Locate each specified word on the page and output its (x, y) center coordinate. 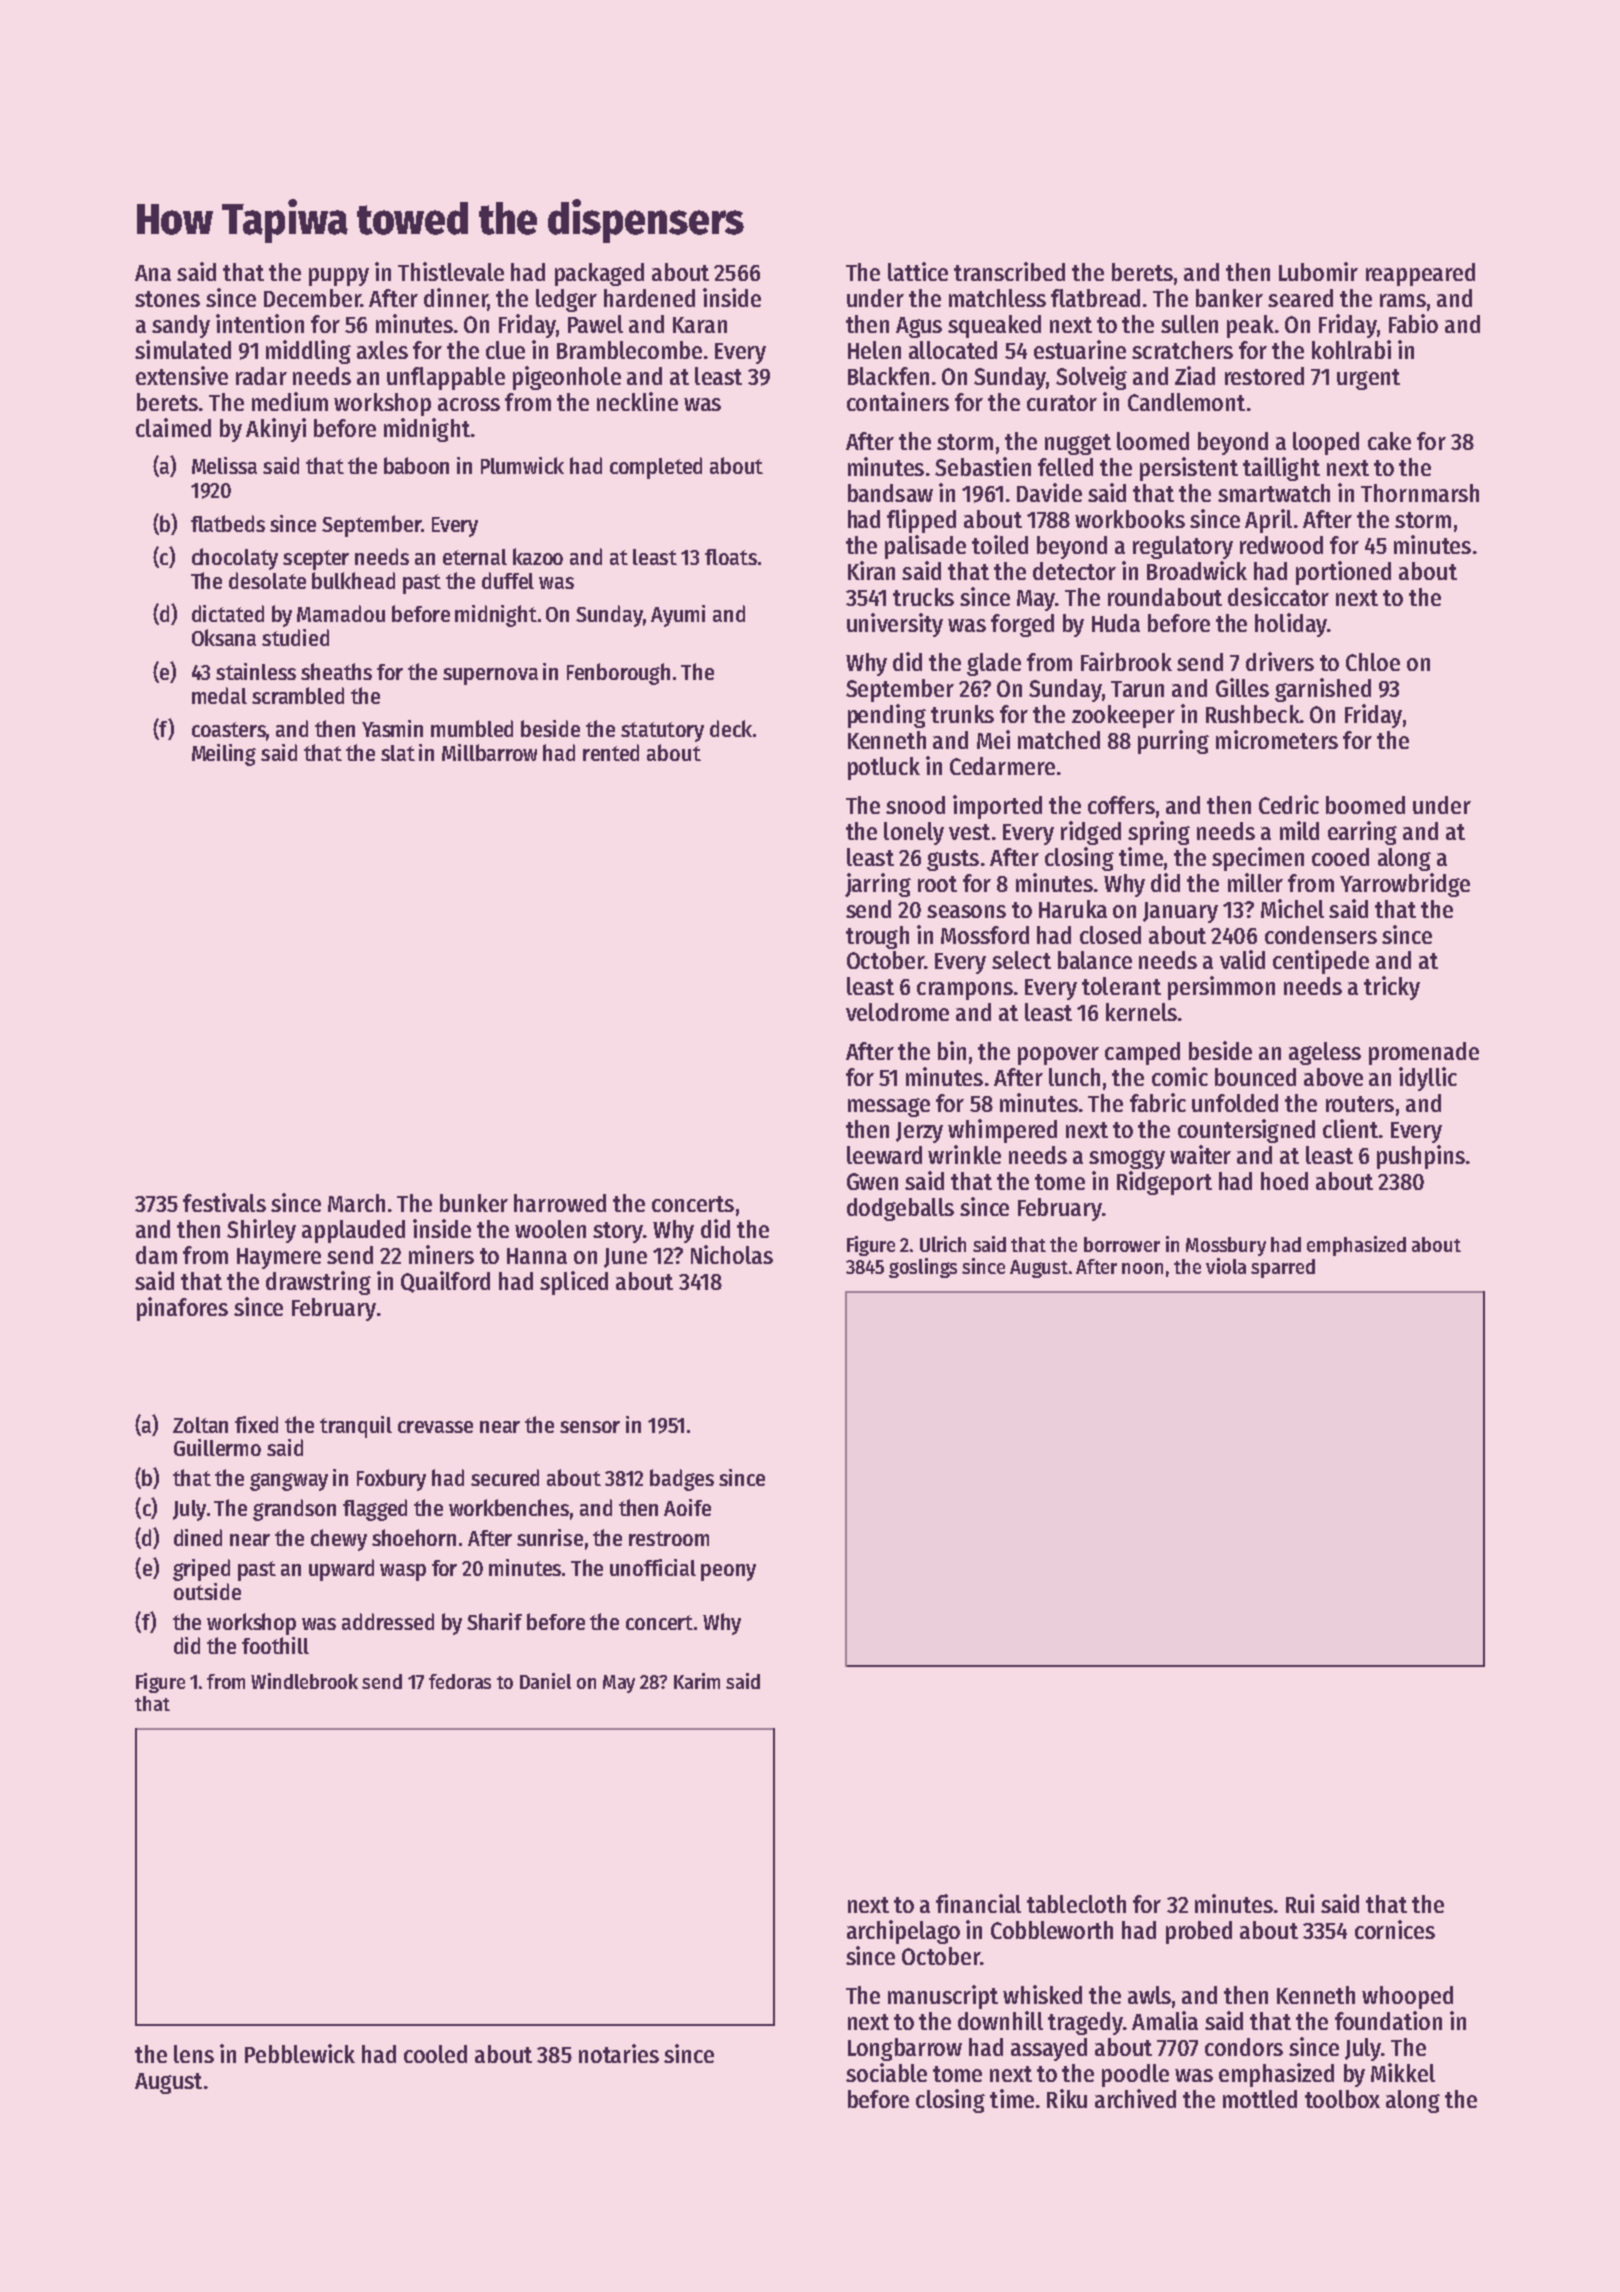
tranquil (356, 1427)
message (889, 1107)
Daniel (545, 1681)
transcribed (1009, 271)
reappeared (1420, 274)
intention (260, 323)
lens (194, 2054)
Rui (1300, 1903)
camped (1142, 1053)
